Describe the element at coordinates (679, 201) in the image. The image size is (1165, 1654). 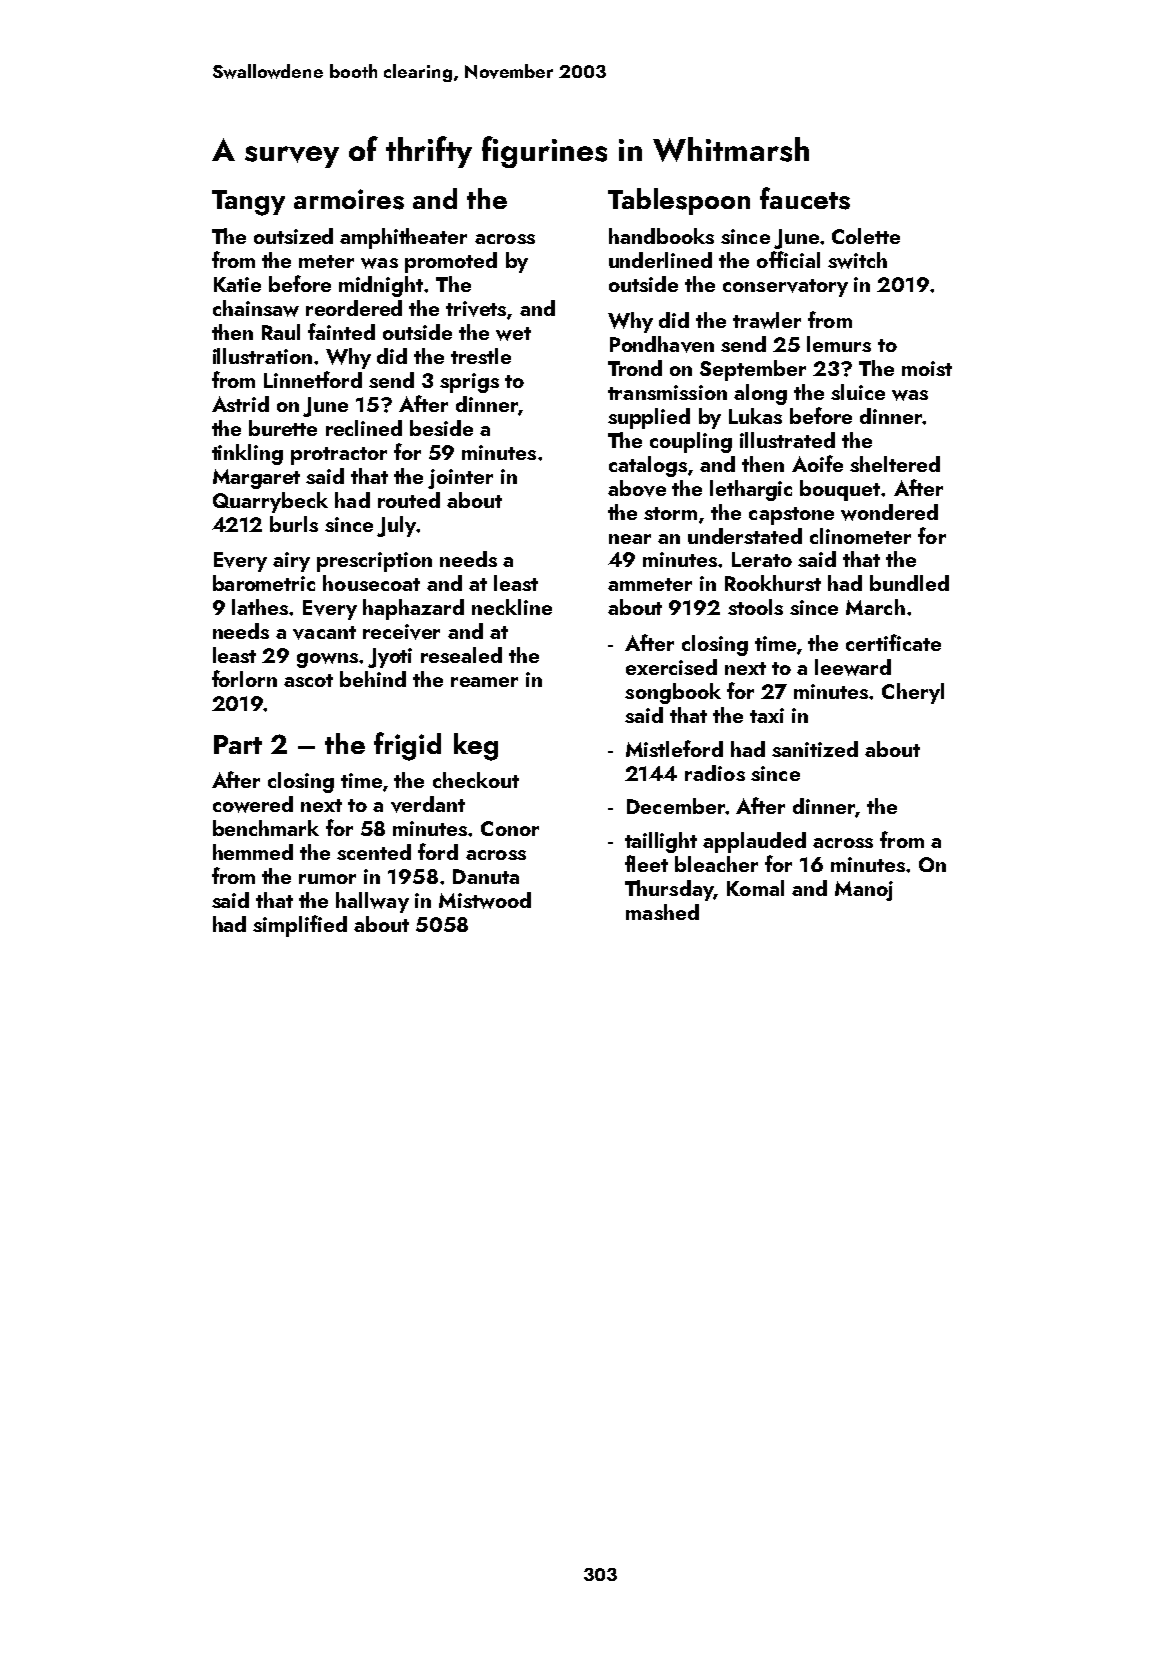
I see `Tablespoon` at that location.
